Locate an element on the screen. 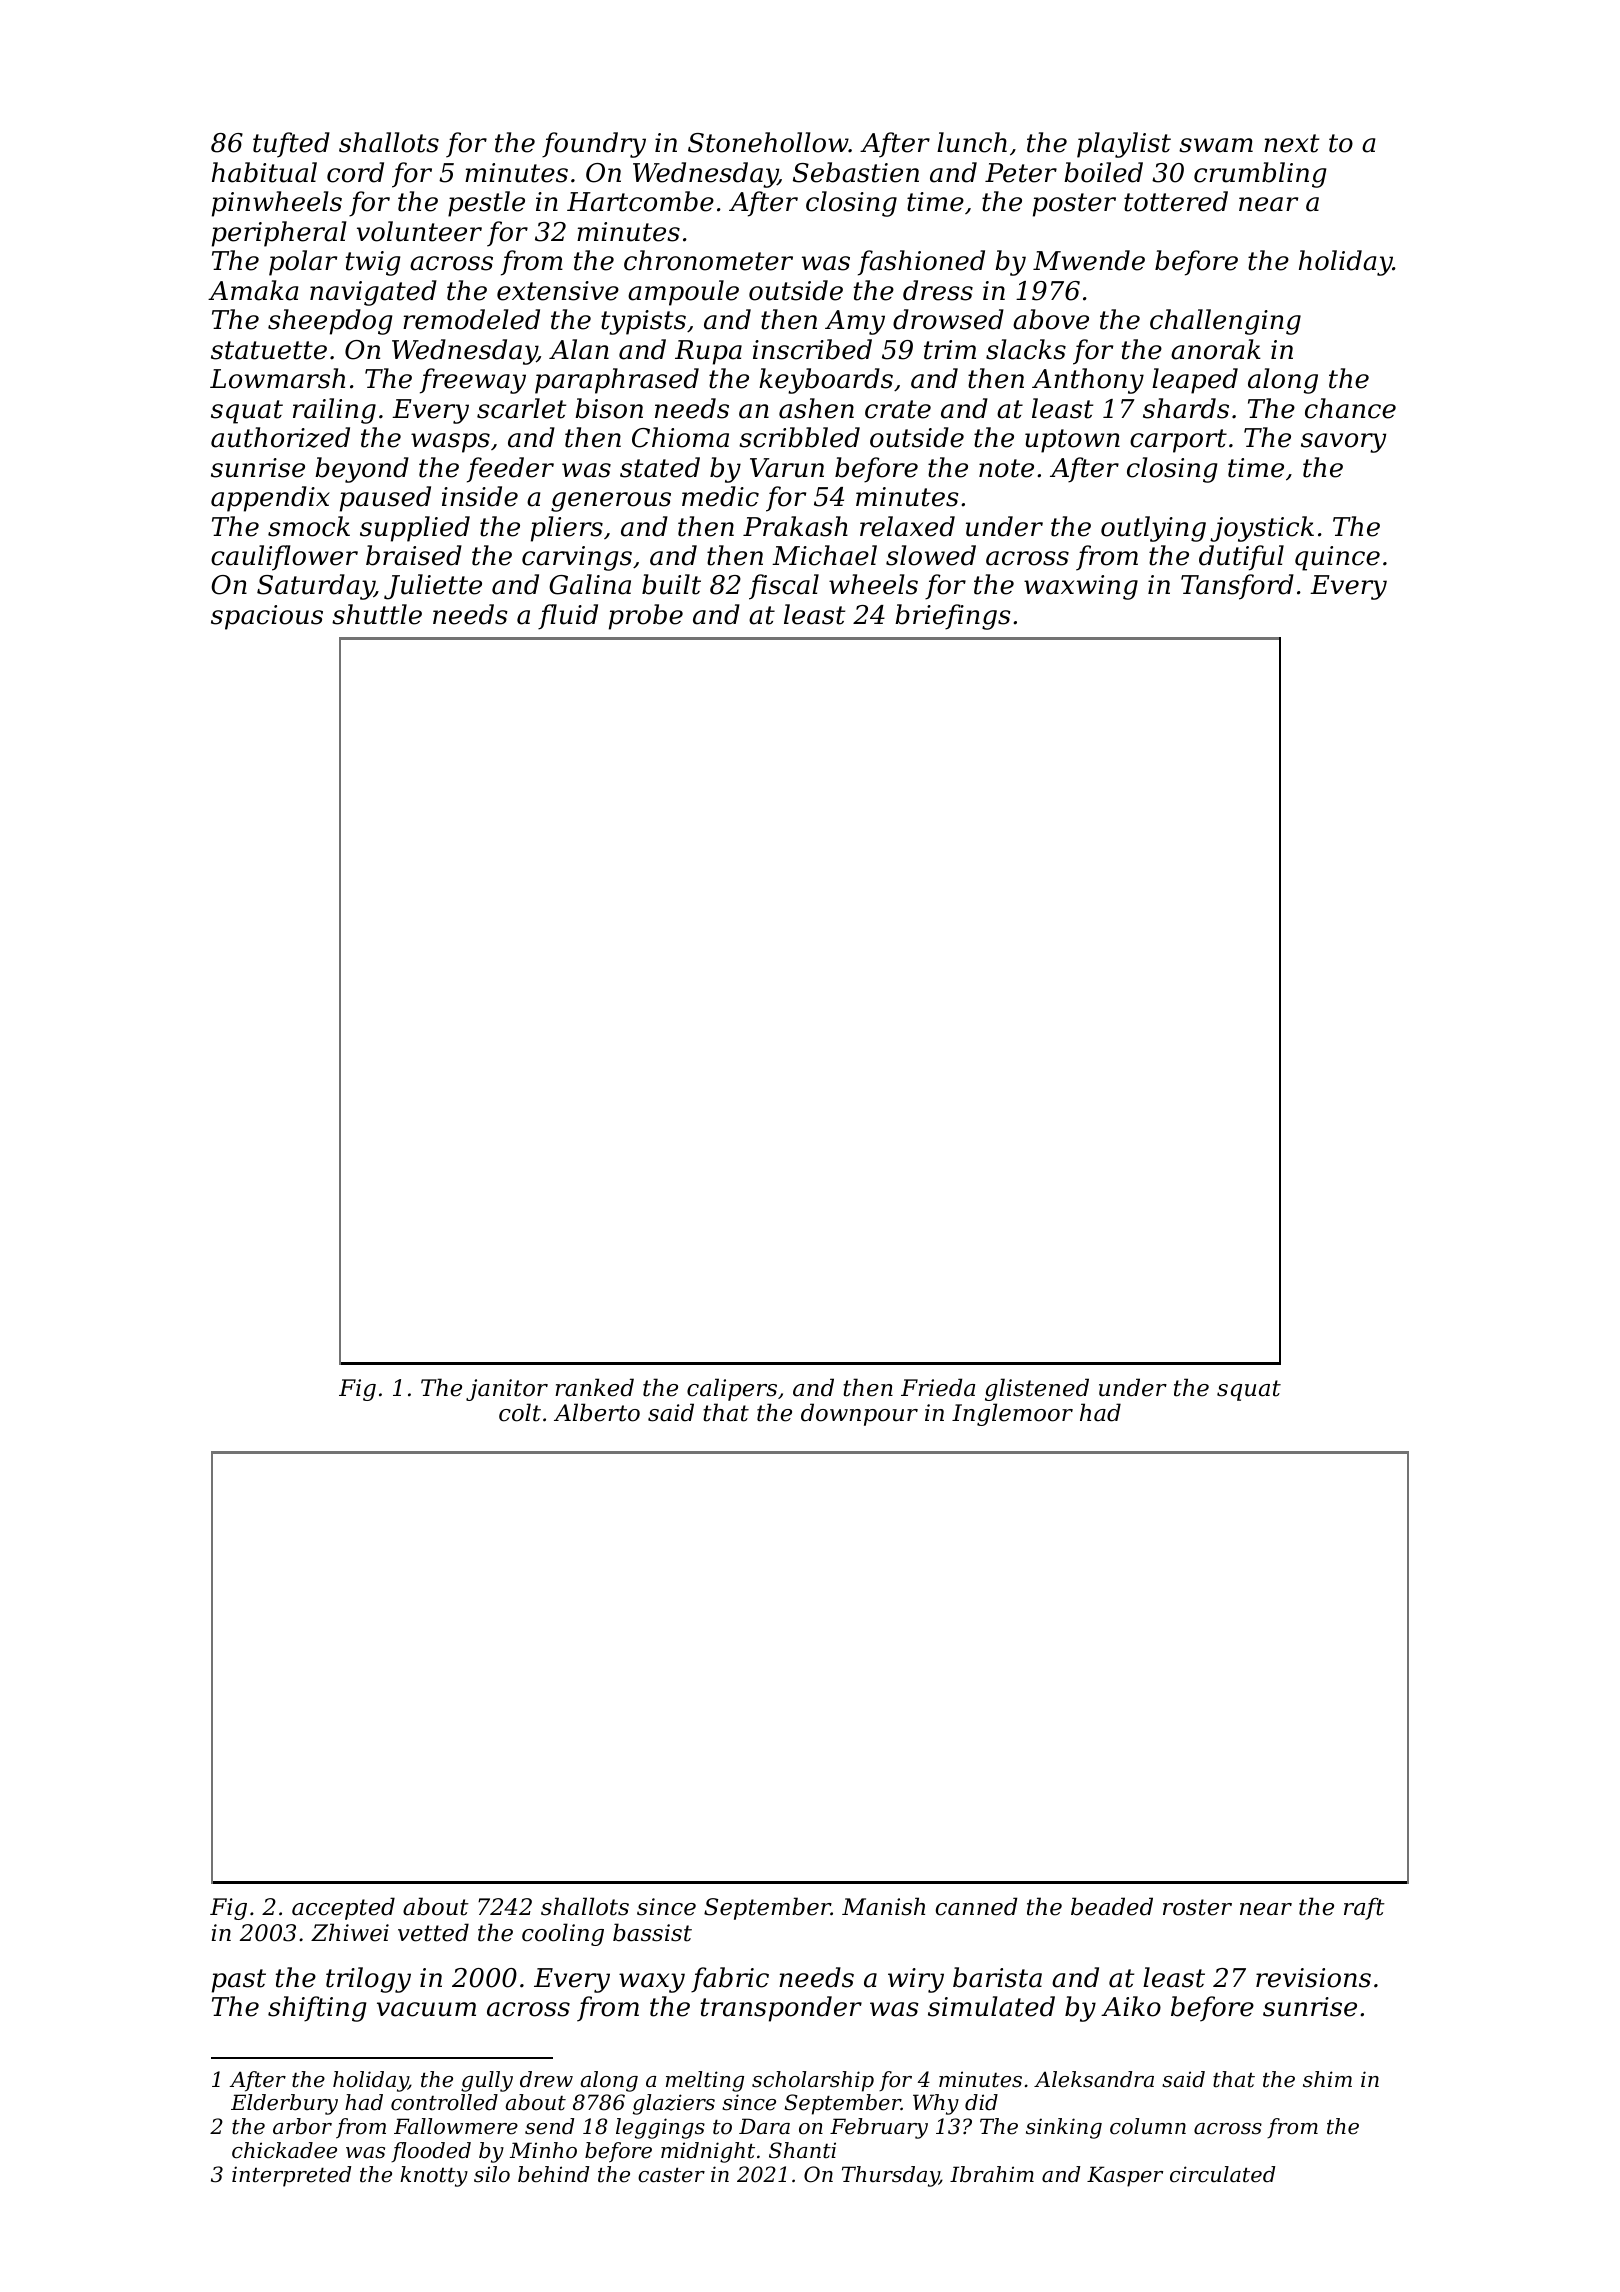 The height and width of the screenshot is (2292, 1620). behind is located at coordinates (553, 2174).
